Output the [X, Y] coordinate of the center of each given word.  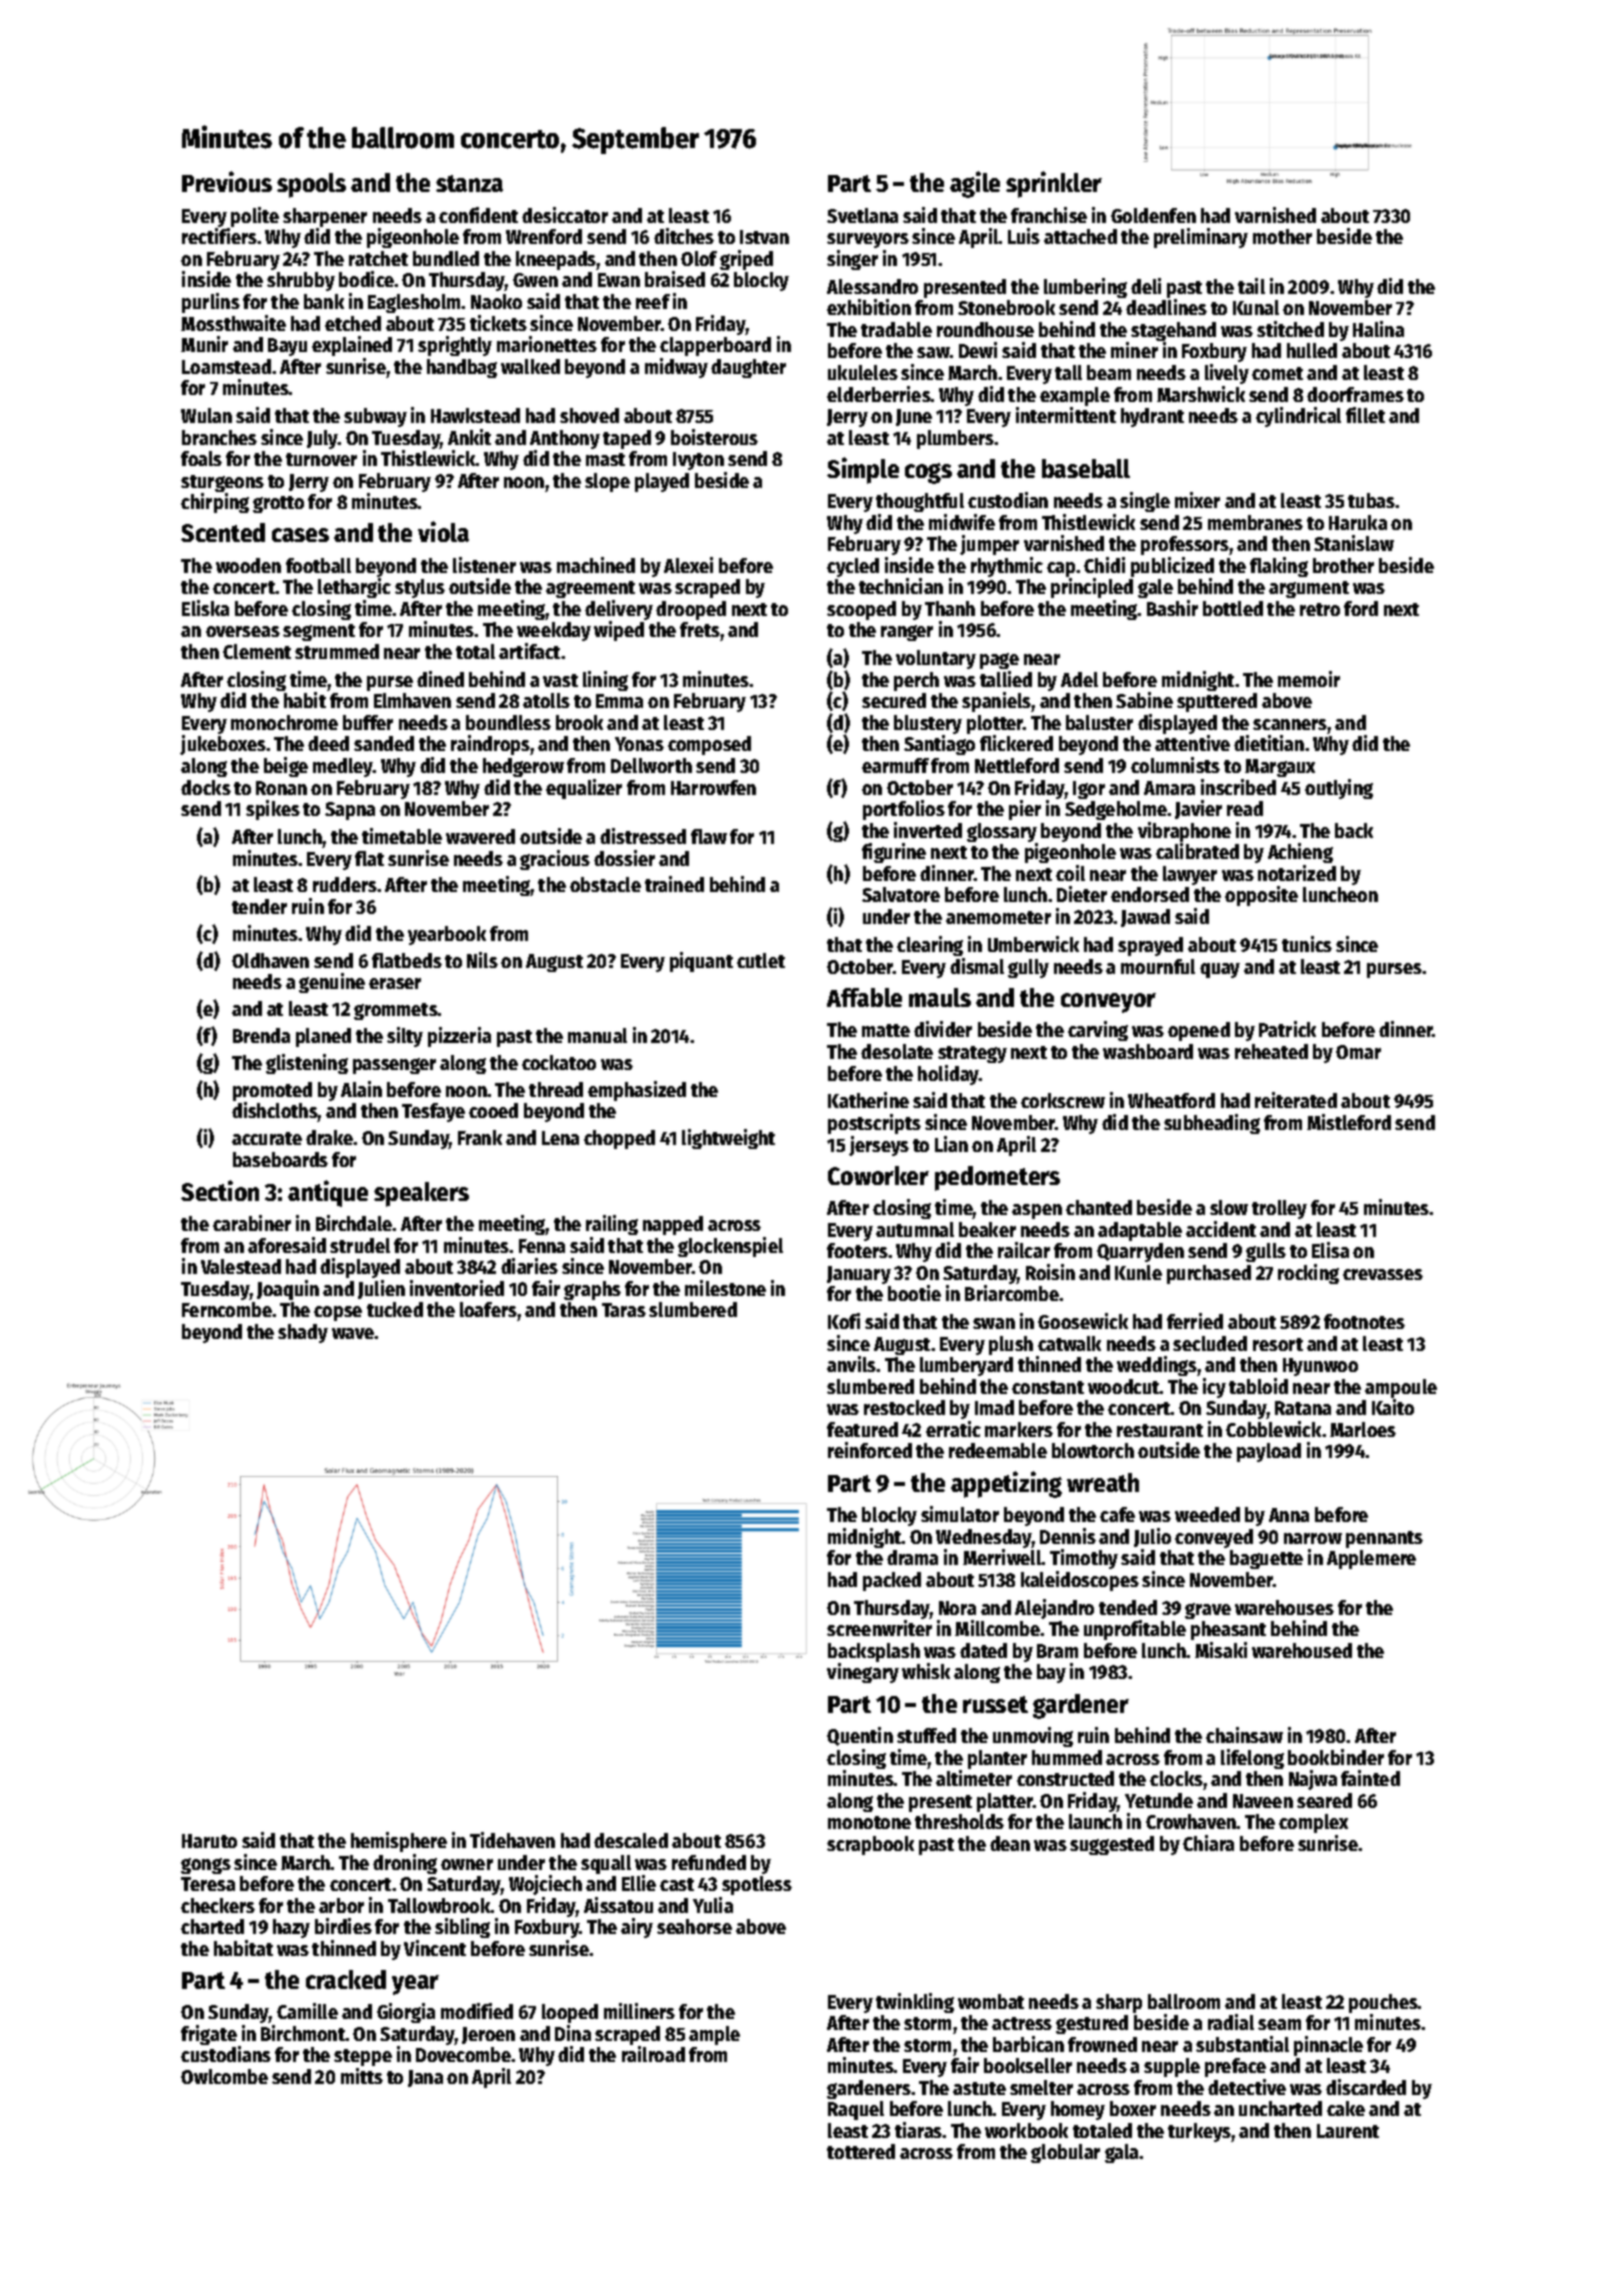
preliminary [1201, 238]
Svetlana [862, 215]
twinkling [915, 2003]
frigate [209, 2035]
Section [220, 1190]
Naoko [496, 301]
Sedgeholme [1116, 810]
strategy [972, 1054]
